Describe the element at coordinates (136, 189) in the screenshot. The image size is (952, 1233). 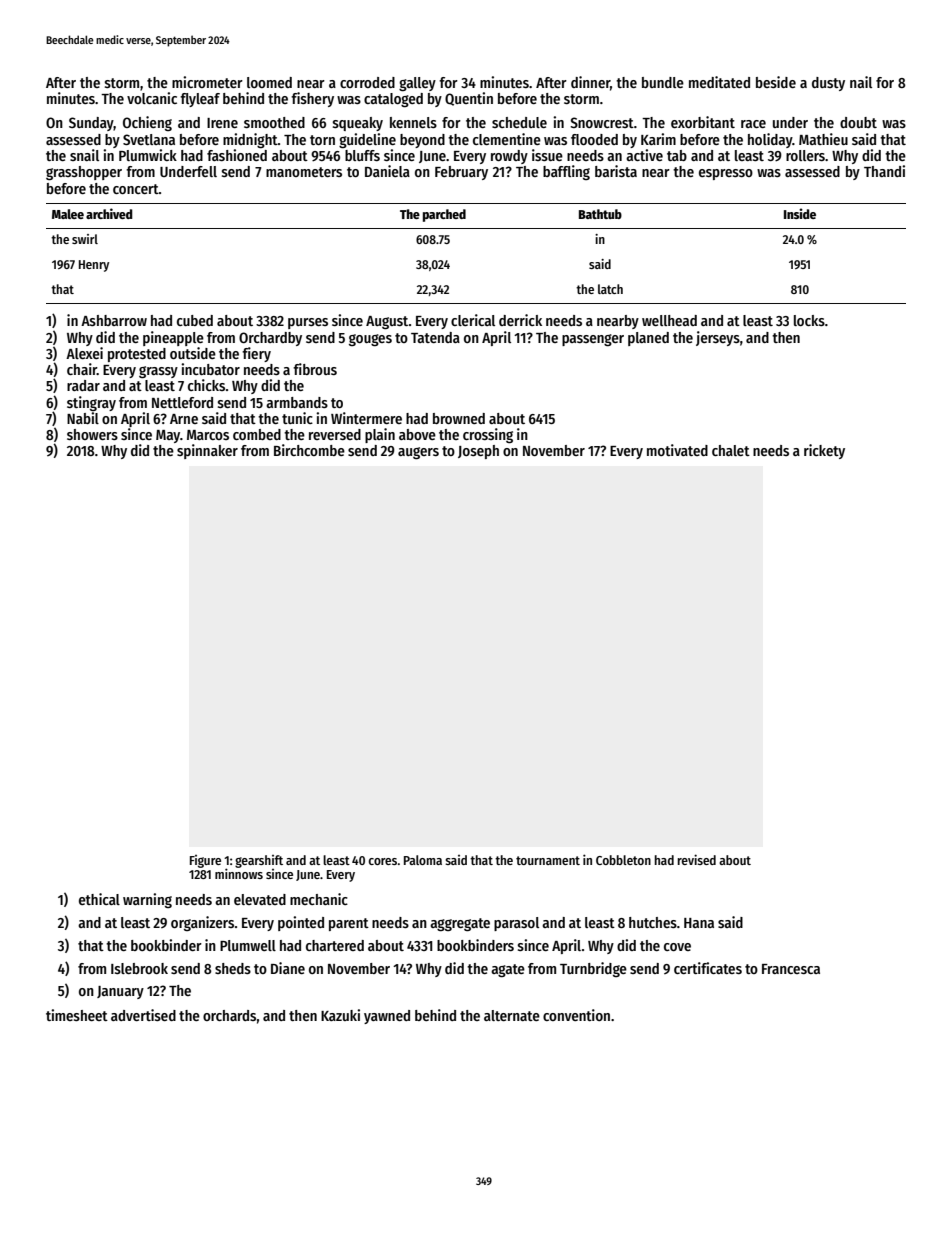
I see `concert` at that location.
